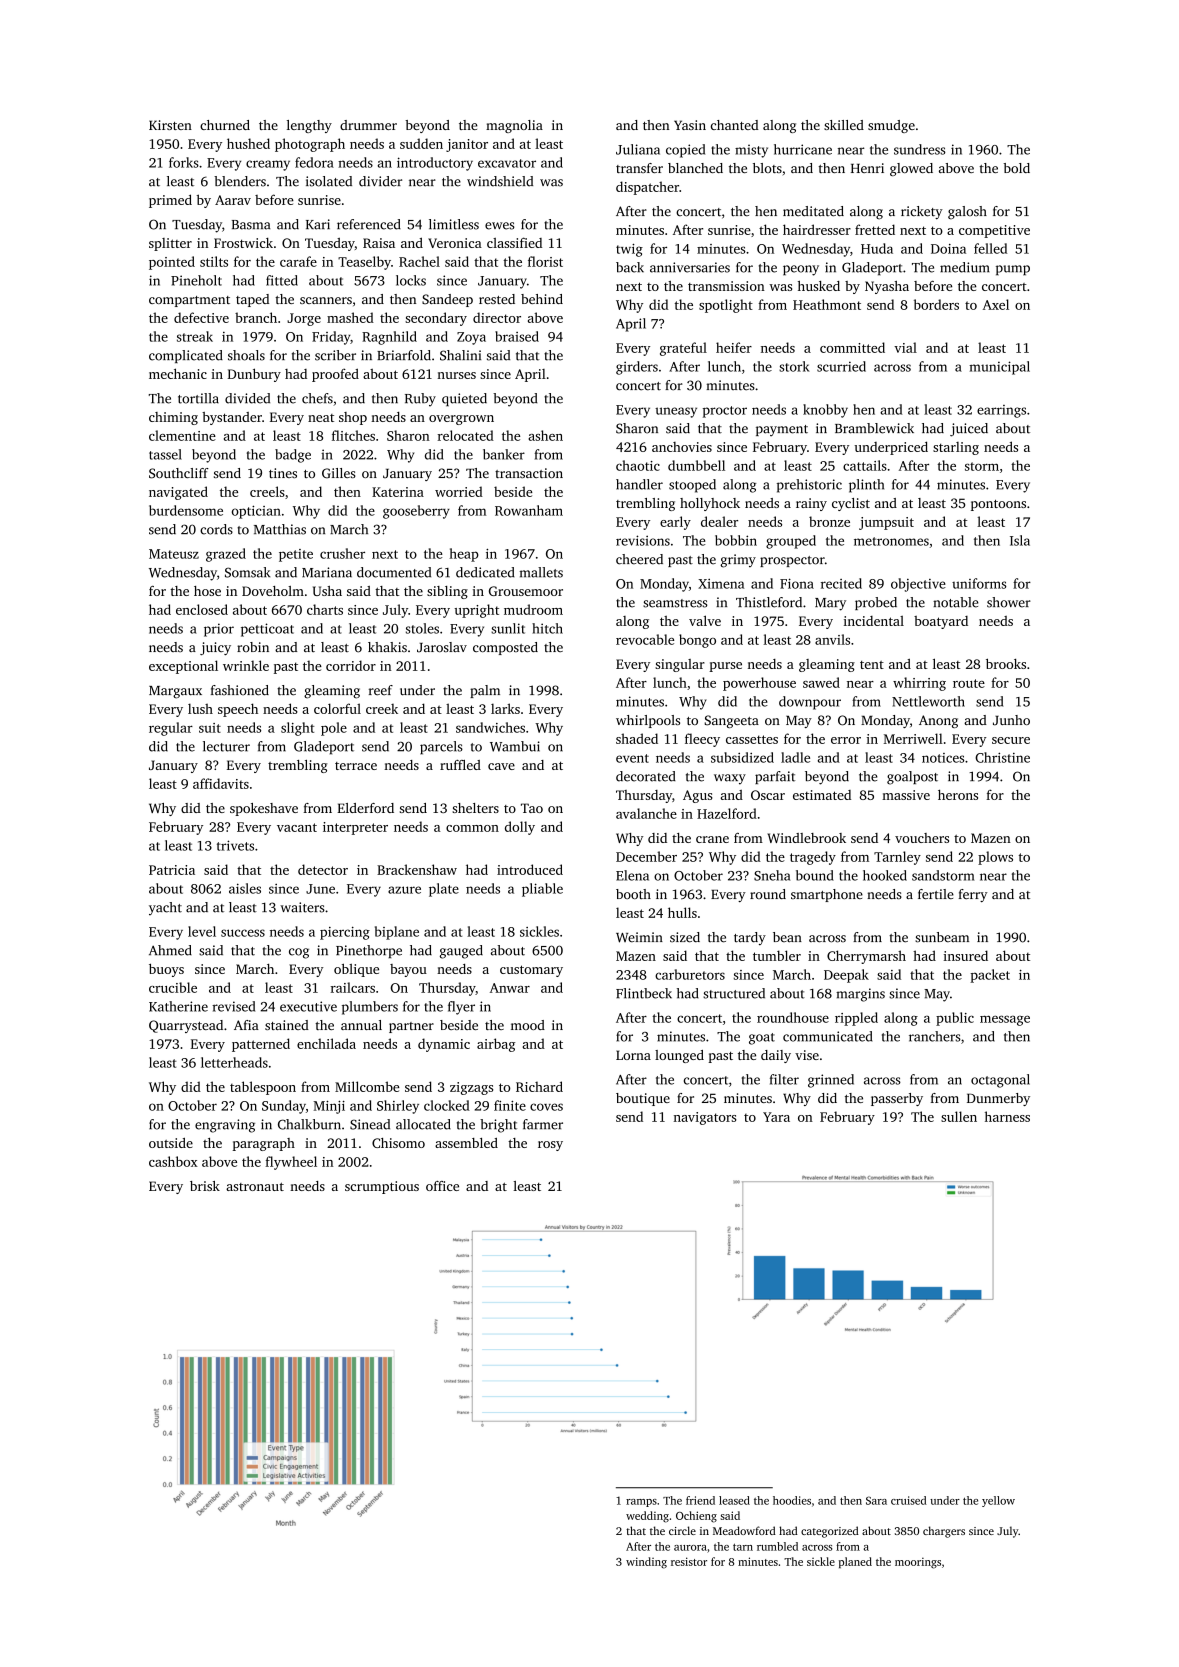  Describe the element at coordinates (897, 1099) in the page. I see `passerby` at that location.
